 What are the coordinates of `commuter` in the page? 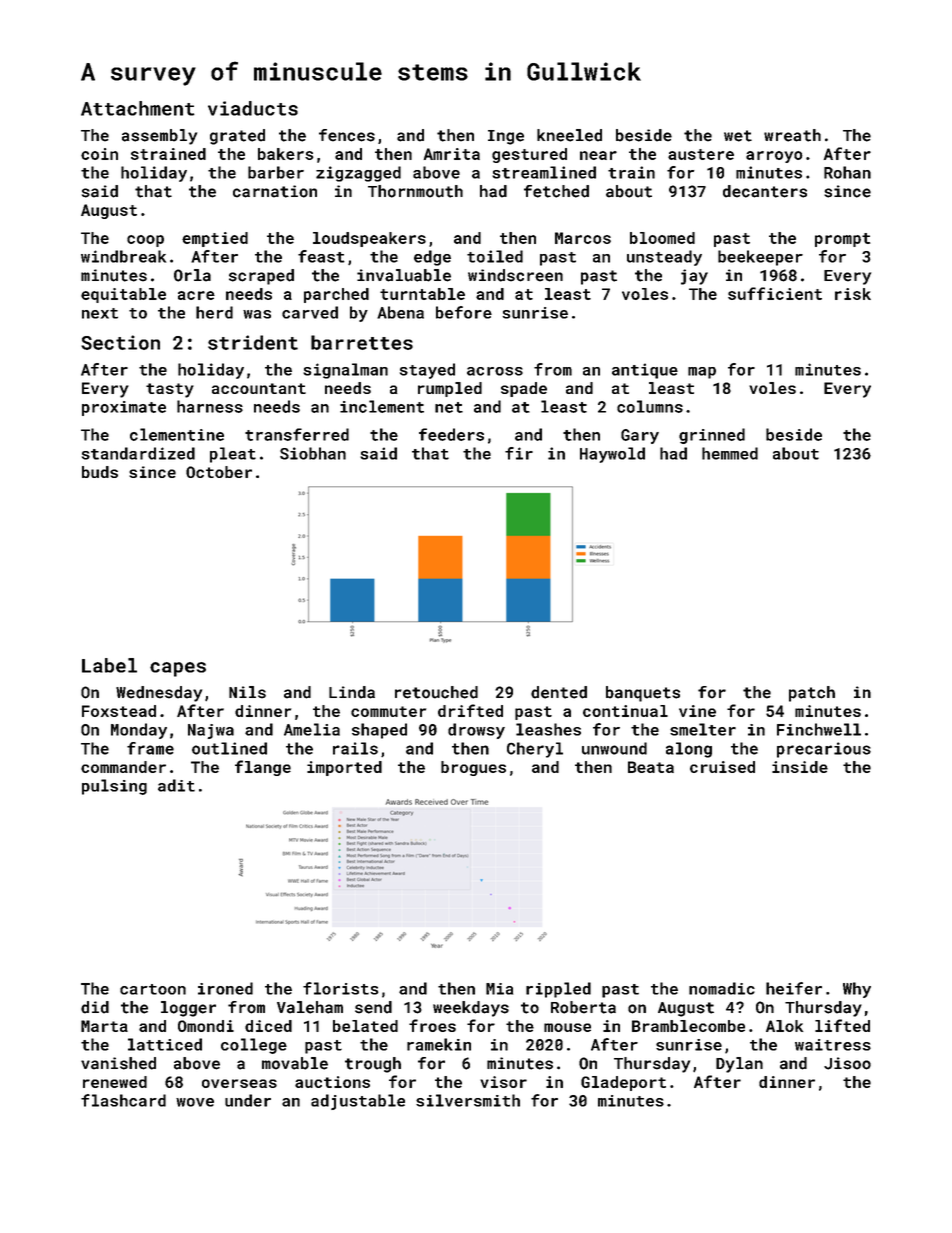 It's located at (388, 711).
